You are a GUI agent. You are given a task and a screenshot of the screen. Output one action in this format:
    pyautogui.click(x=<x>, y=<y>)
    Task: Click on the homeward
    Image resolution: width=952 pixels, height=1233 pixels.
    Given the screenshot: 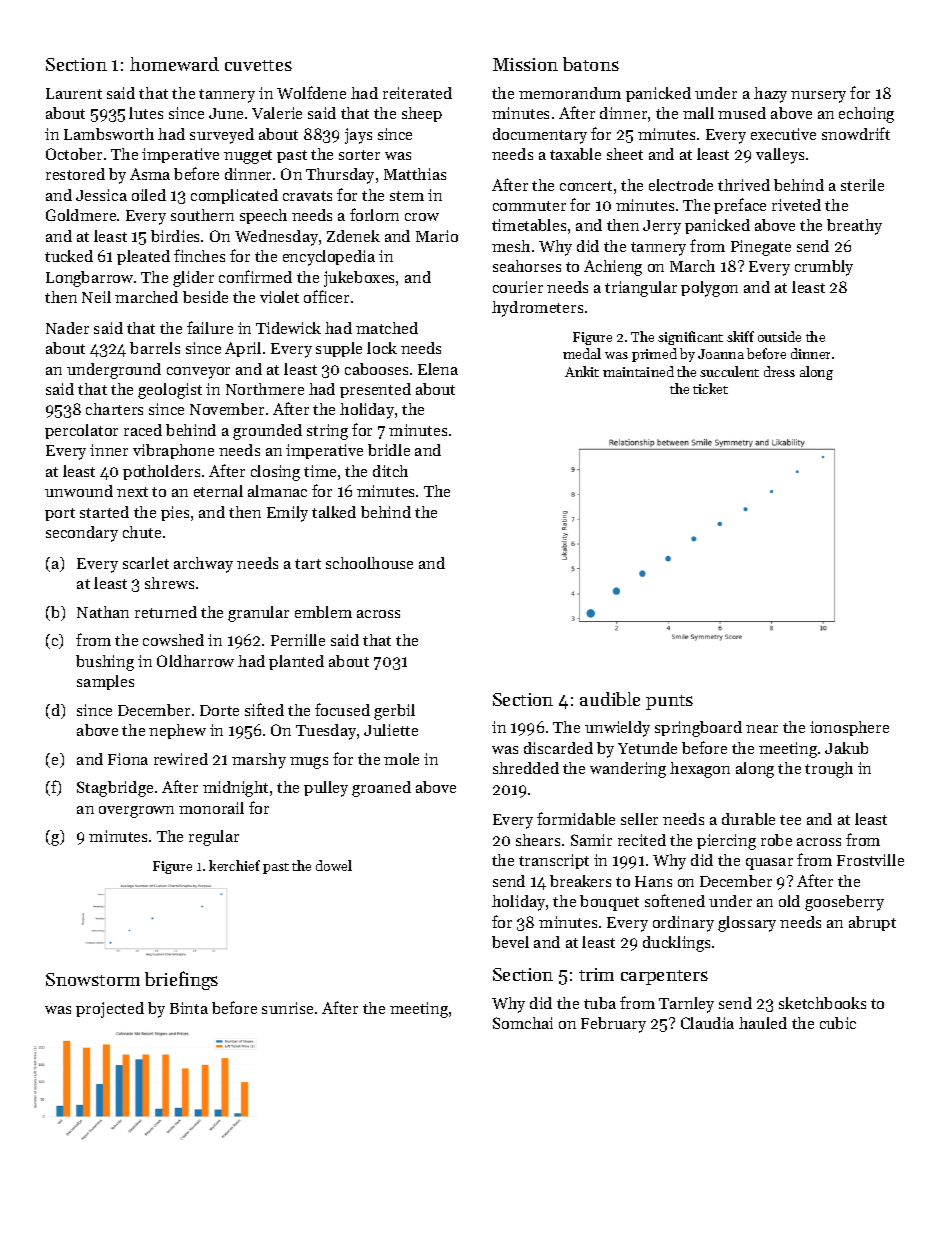 What is the action you would take?
    pyautogui.click(x=174, y=64)
